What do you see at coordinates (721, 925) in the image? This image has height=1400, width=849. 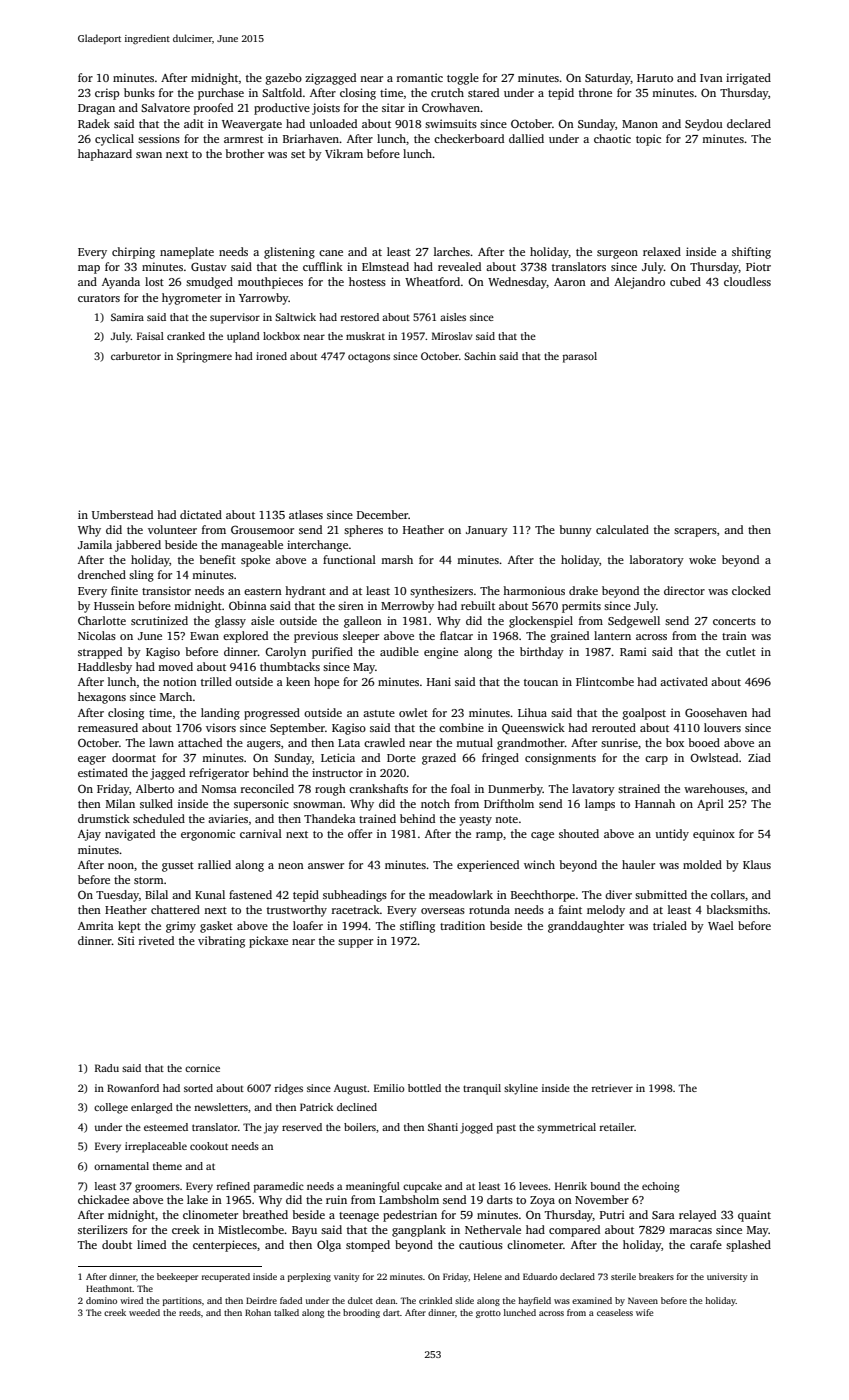 I see `Wael` at bounding box center [721, 925].
